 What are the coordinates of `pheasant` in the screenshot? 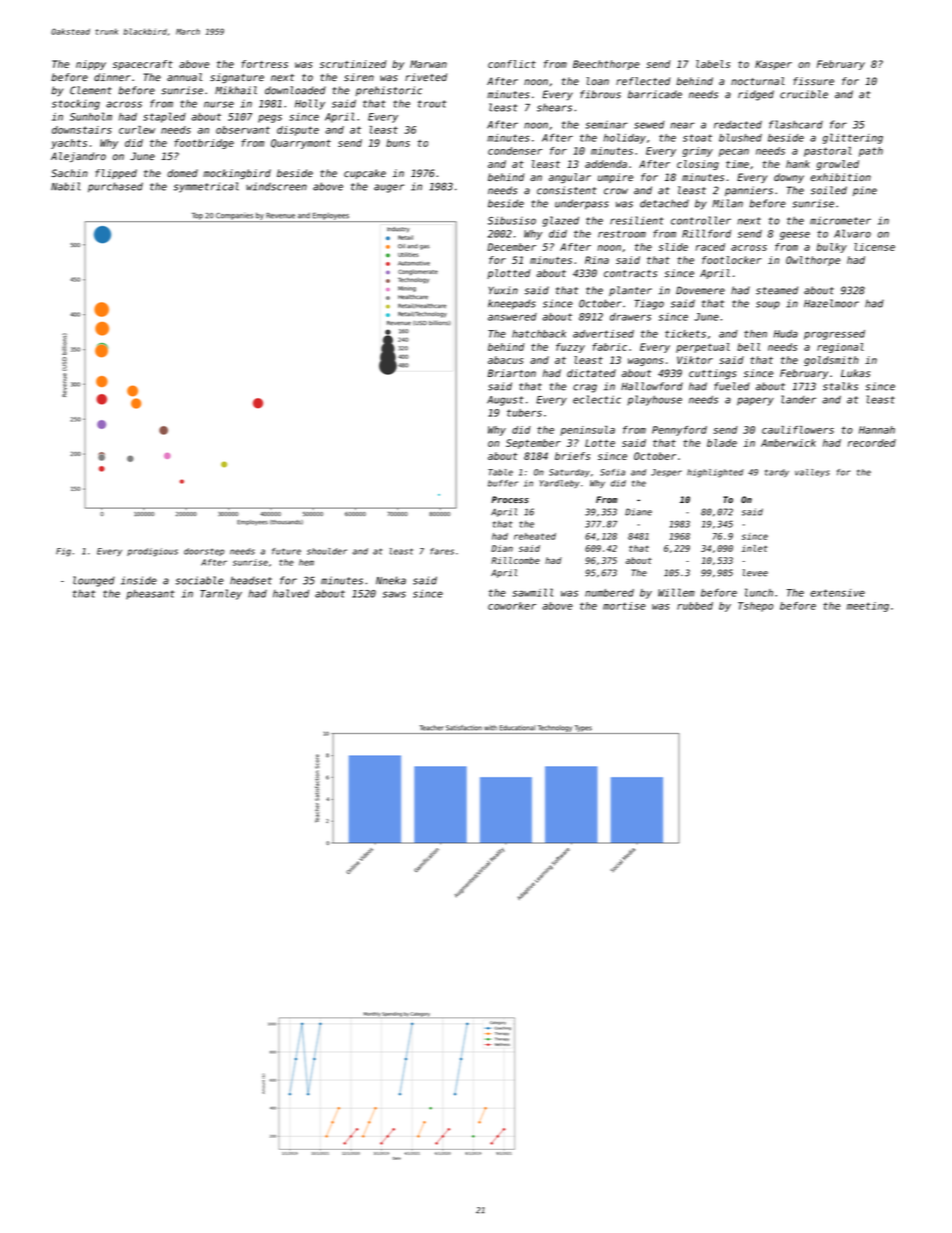 It's located at (150, 595).
